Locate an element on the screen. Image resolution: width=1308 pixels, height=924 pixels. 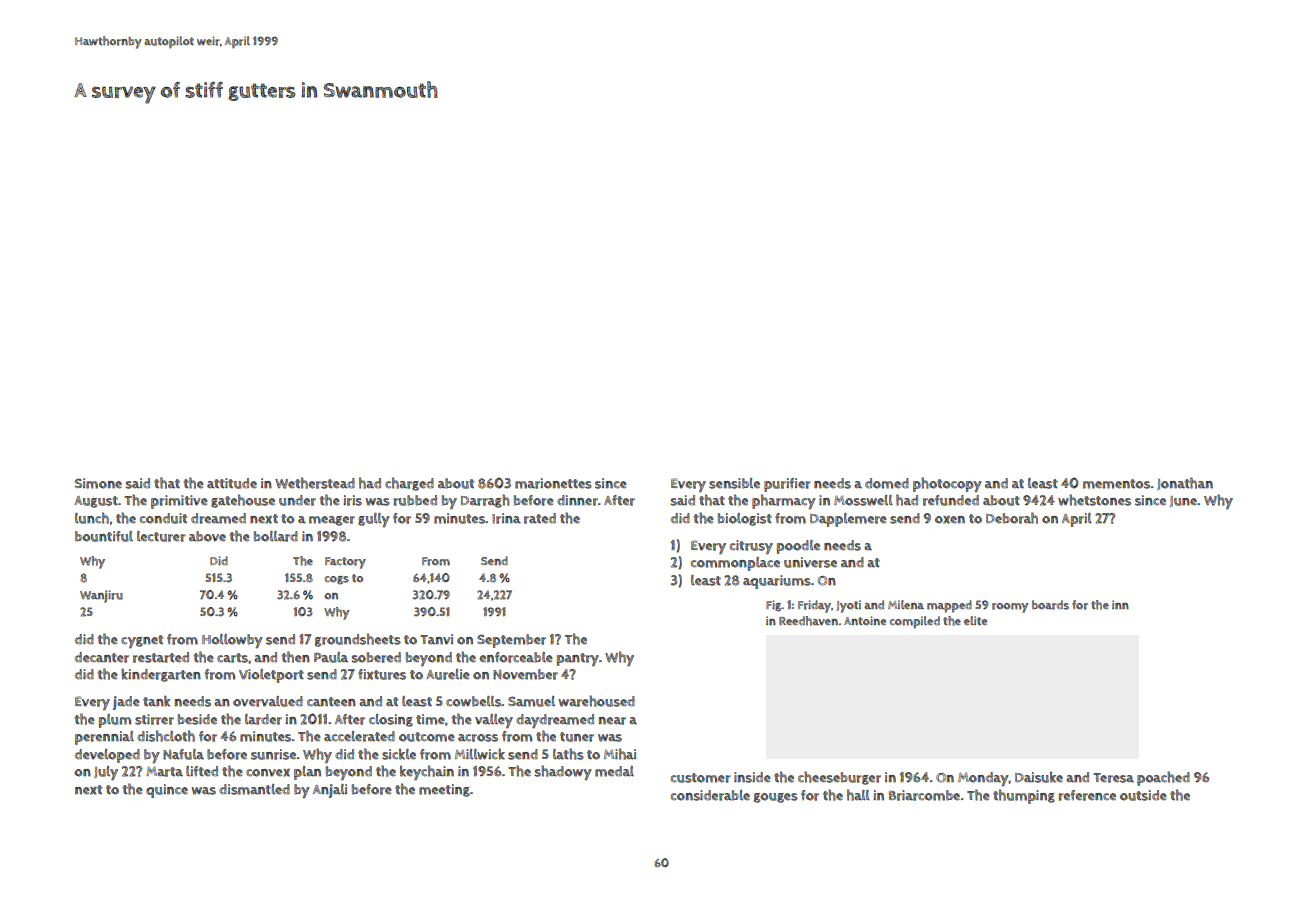
purifier is located at coordinates (787, 485).
